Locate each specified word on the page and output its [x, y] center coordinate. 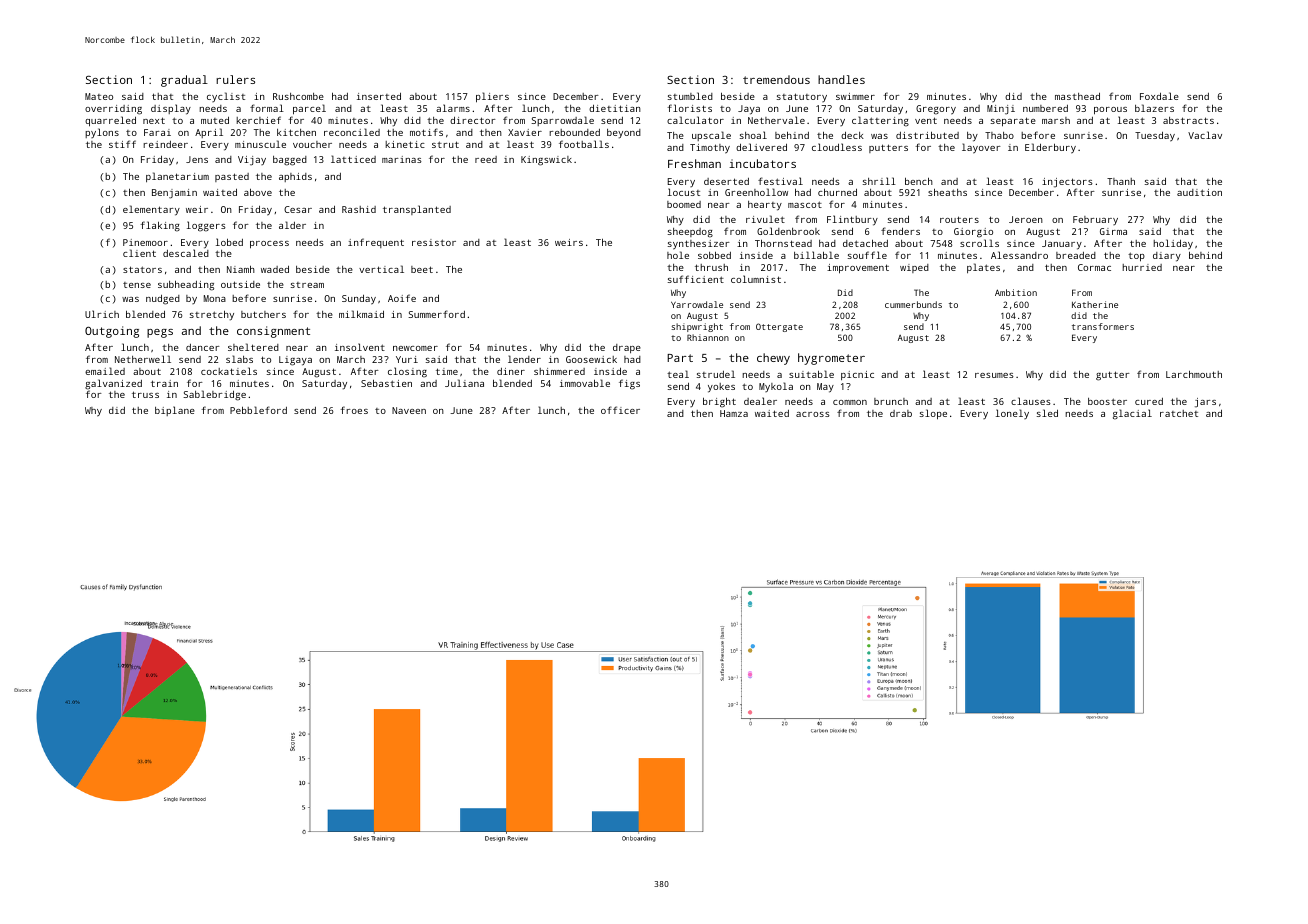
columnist [756, 279]
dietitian [615, 108]
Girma [1113, 231]
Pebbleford [258, 410]
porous [1110, 111]
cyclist [226, 97]
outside [240, 284]
